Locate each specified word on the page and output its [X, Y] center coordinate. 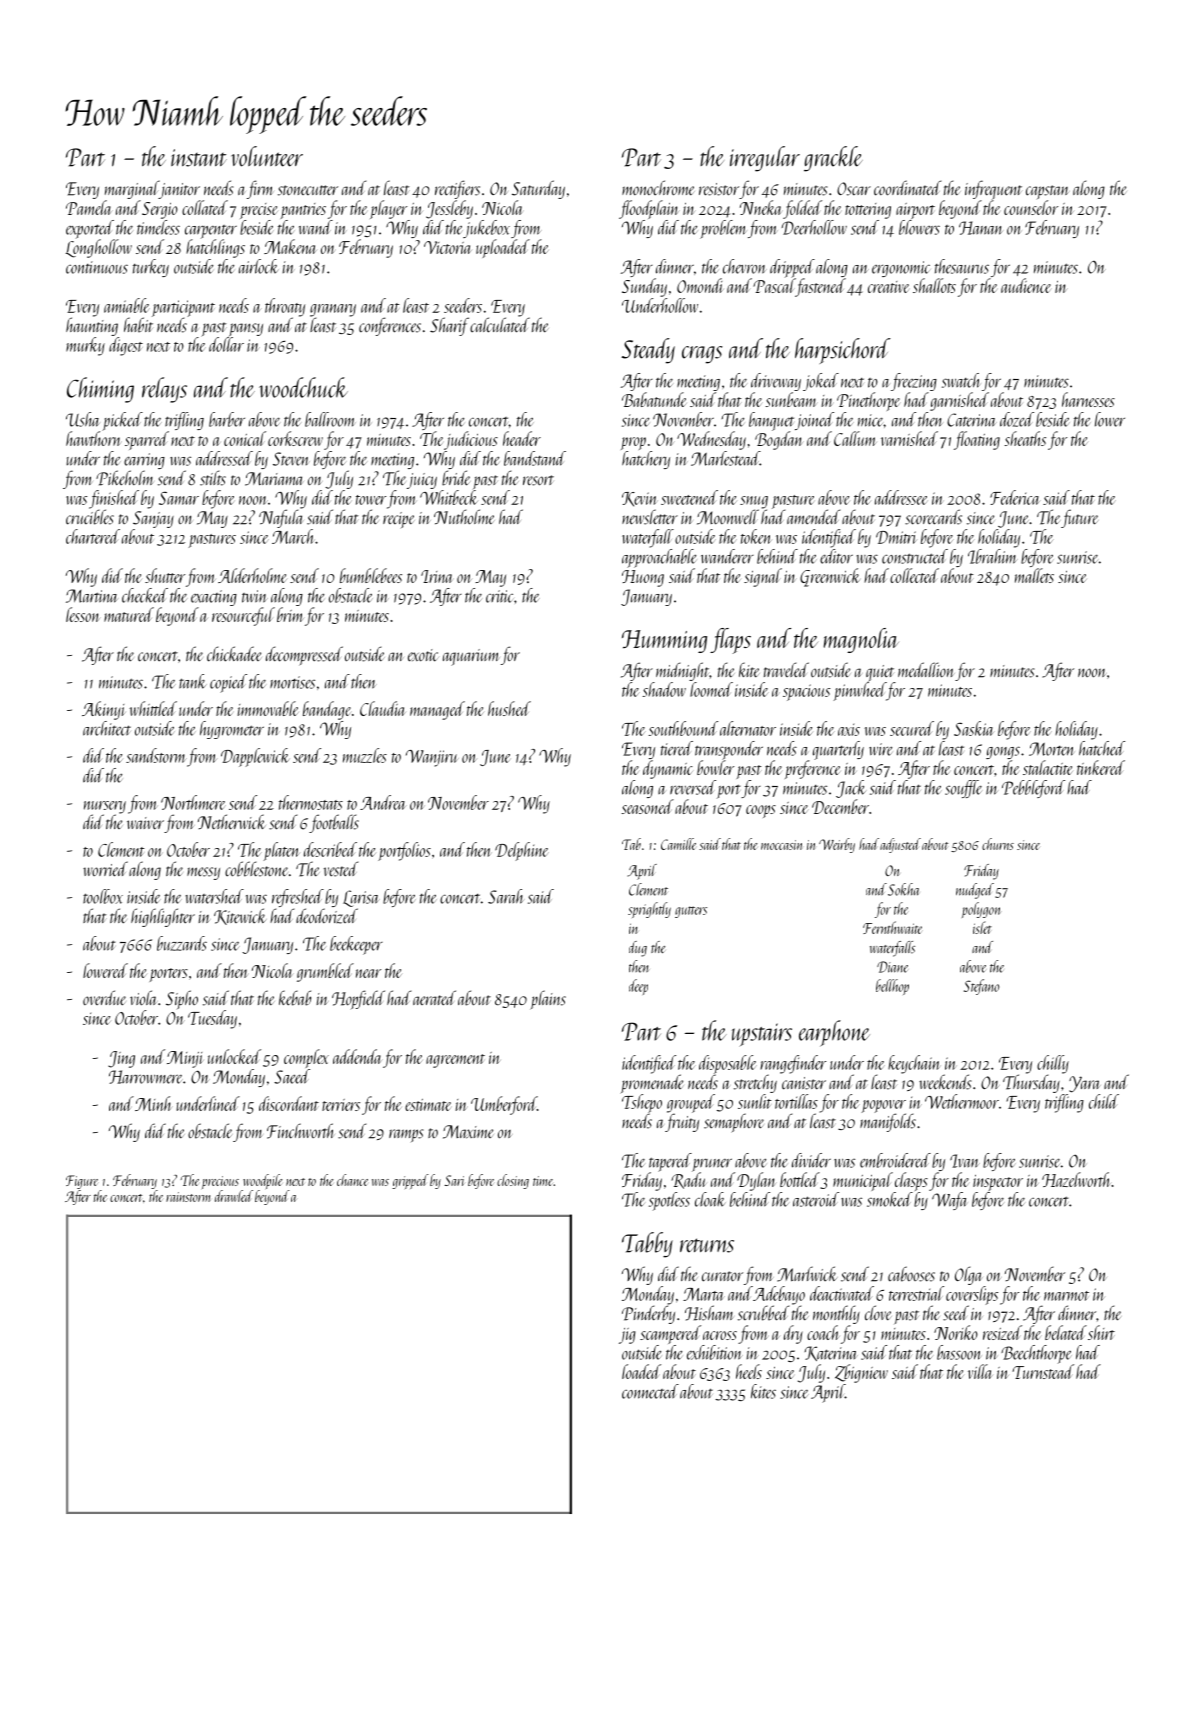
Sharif [449, 326]
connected [650, 1391]
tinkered [1101, 767]
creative [888, 287]
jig [627, 1336]
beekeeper [356, 945]
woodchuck [303, 387]
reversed [693, 787]
